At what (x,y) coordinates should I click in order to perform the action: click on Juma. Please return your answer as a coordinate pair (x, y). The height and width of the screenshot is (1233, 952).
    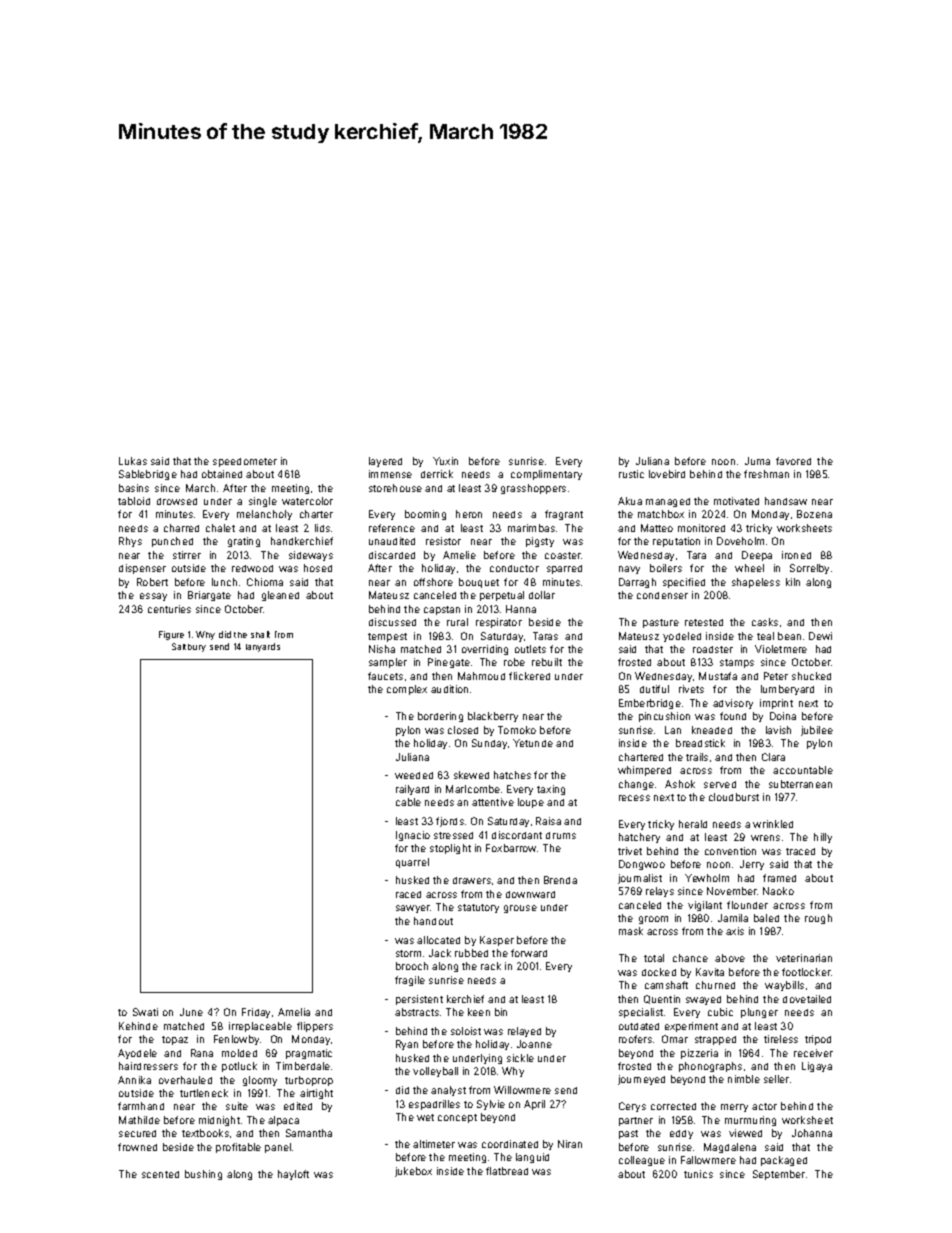
    Looking at the image, I should click on (757, 461).
